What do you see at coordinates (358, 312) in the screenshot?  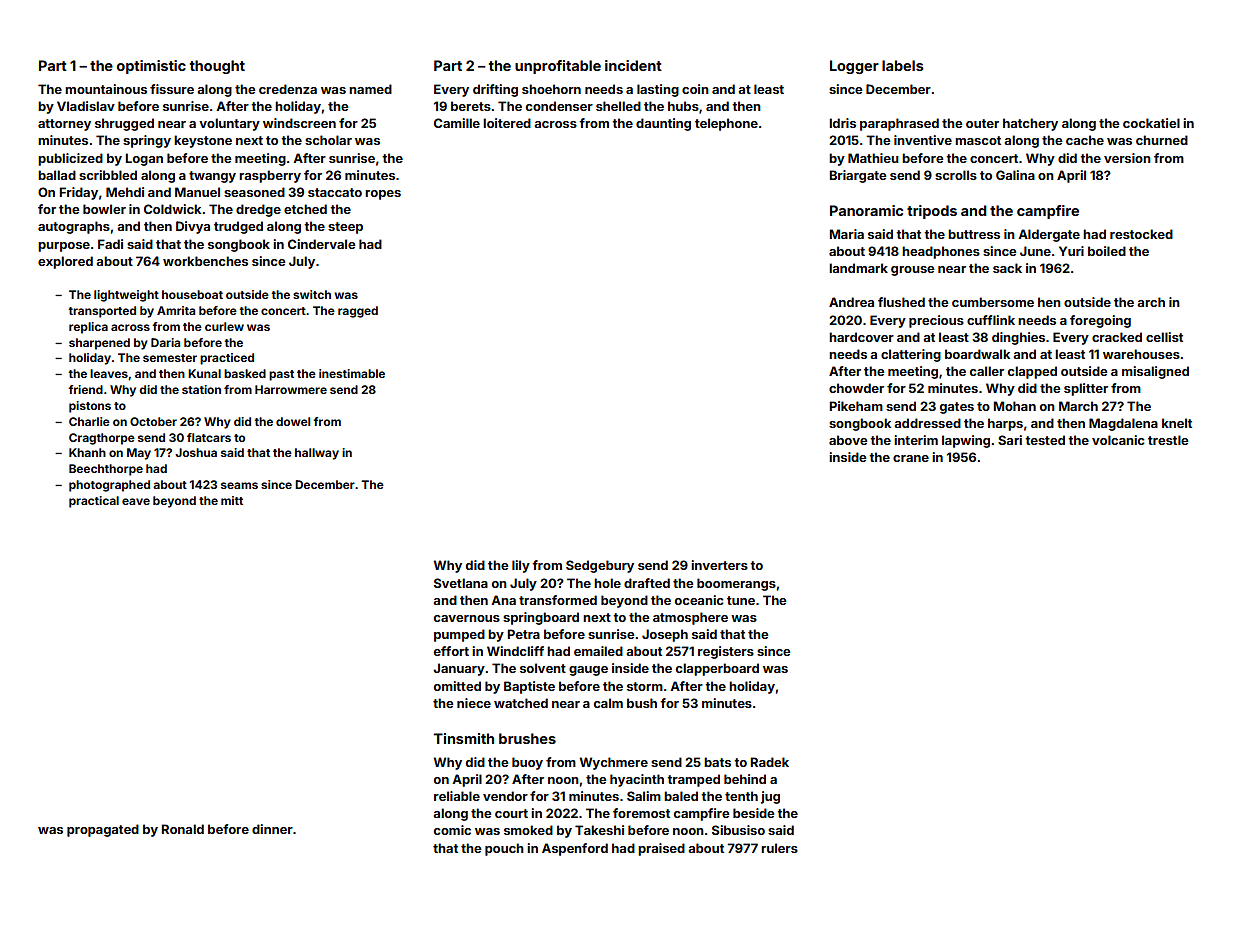 I see `ragged` at bounding box center [358, 312].
